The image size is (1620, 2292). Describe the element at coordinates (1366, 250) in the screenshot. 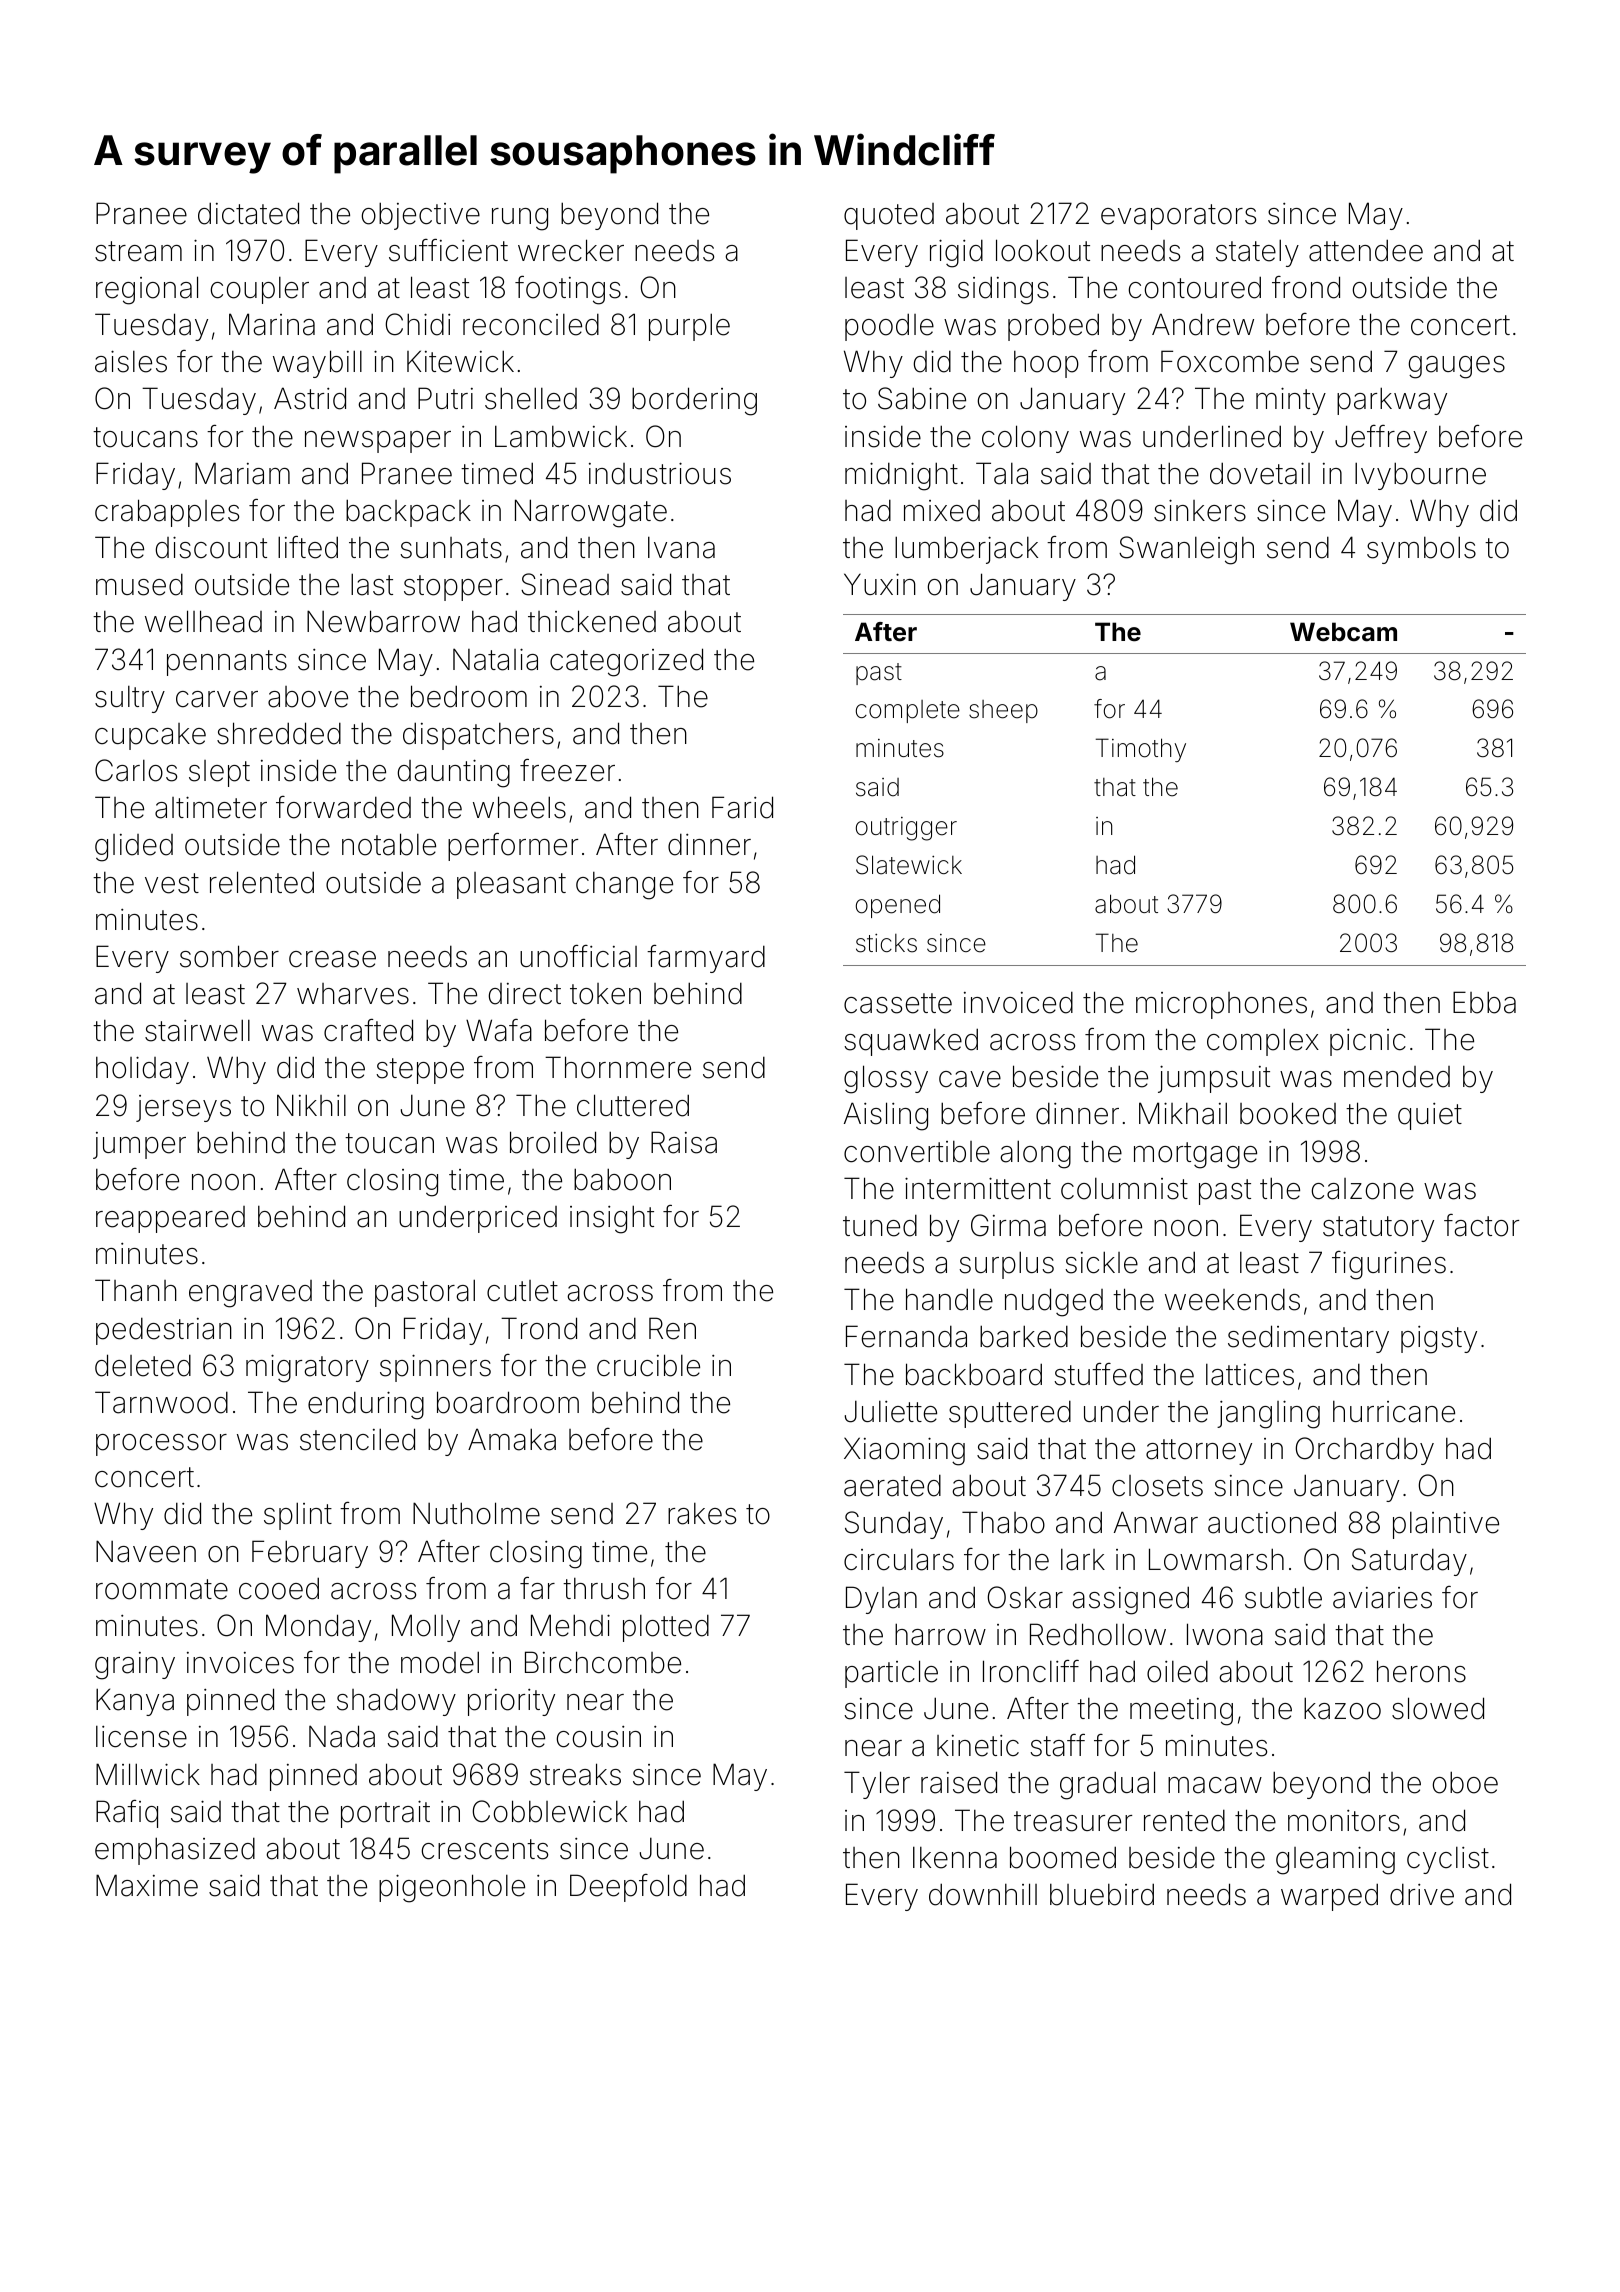

I see `attendee` at that location.
